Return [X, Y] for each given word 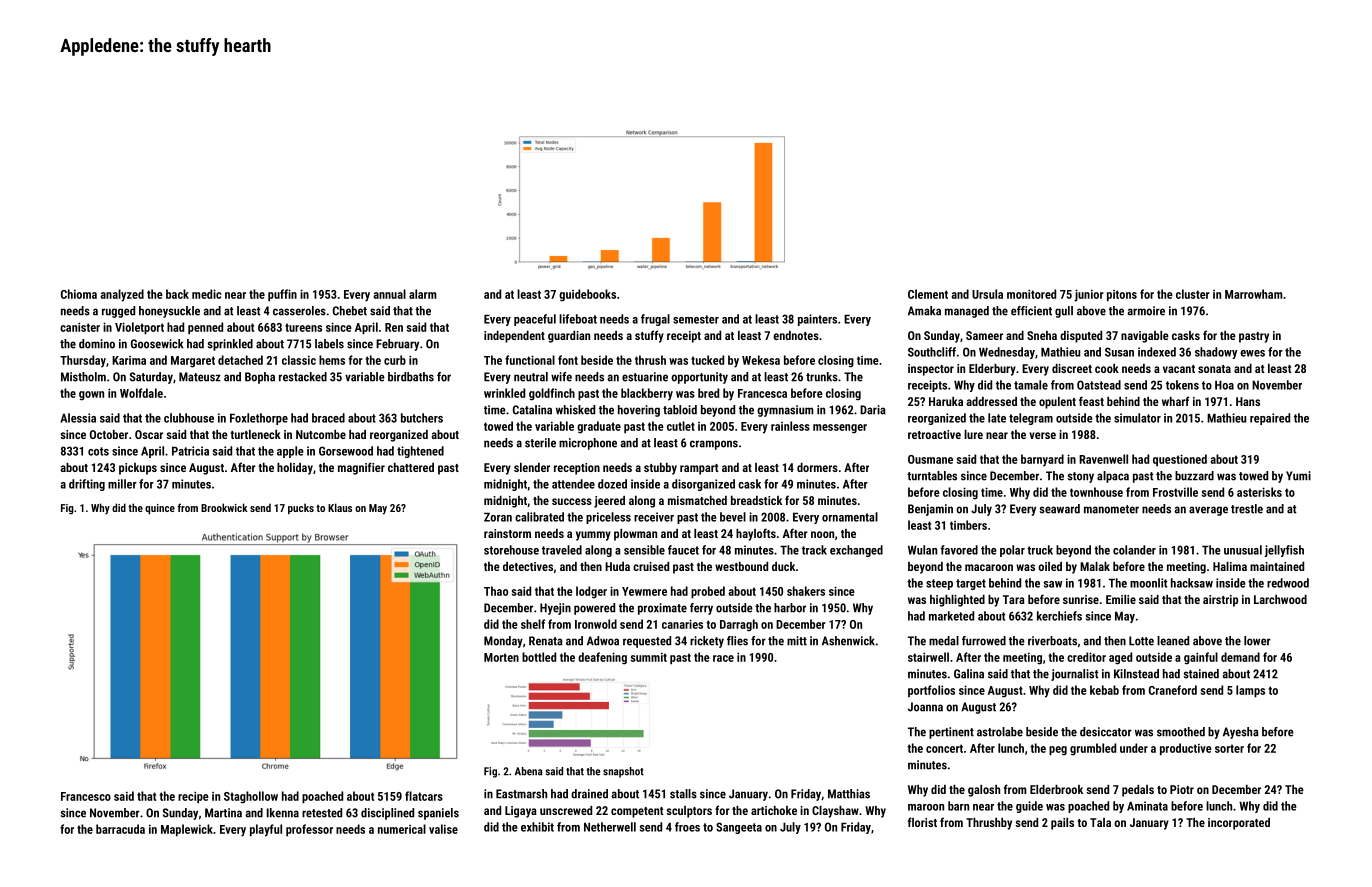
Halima [1230, 566]
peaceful [535, 320]
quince [160, 509]
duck [783, 566]
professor [309, 830]
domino [97, 344]
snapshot [623, 772]
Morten [501, 657]
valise [443, 829]
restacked [303, 377]
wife [561, 377]
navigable [1145, 337]
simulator [1137, 418]
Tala [1100, 822]
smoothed [1181, 732]
